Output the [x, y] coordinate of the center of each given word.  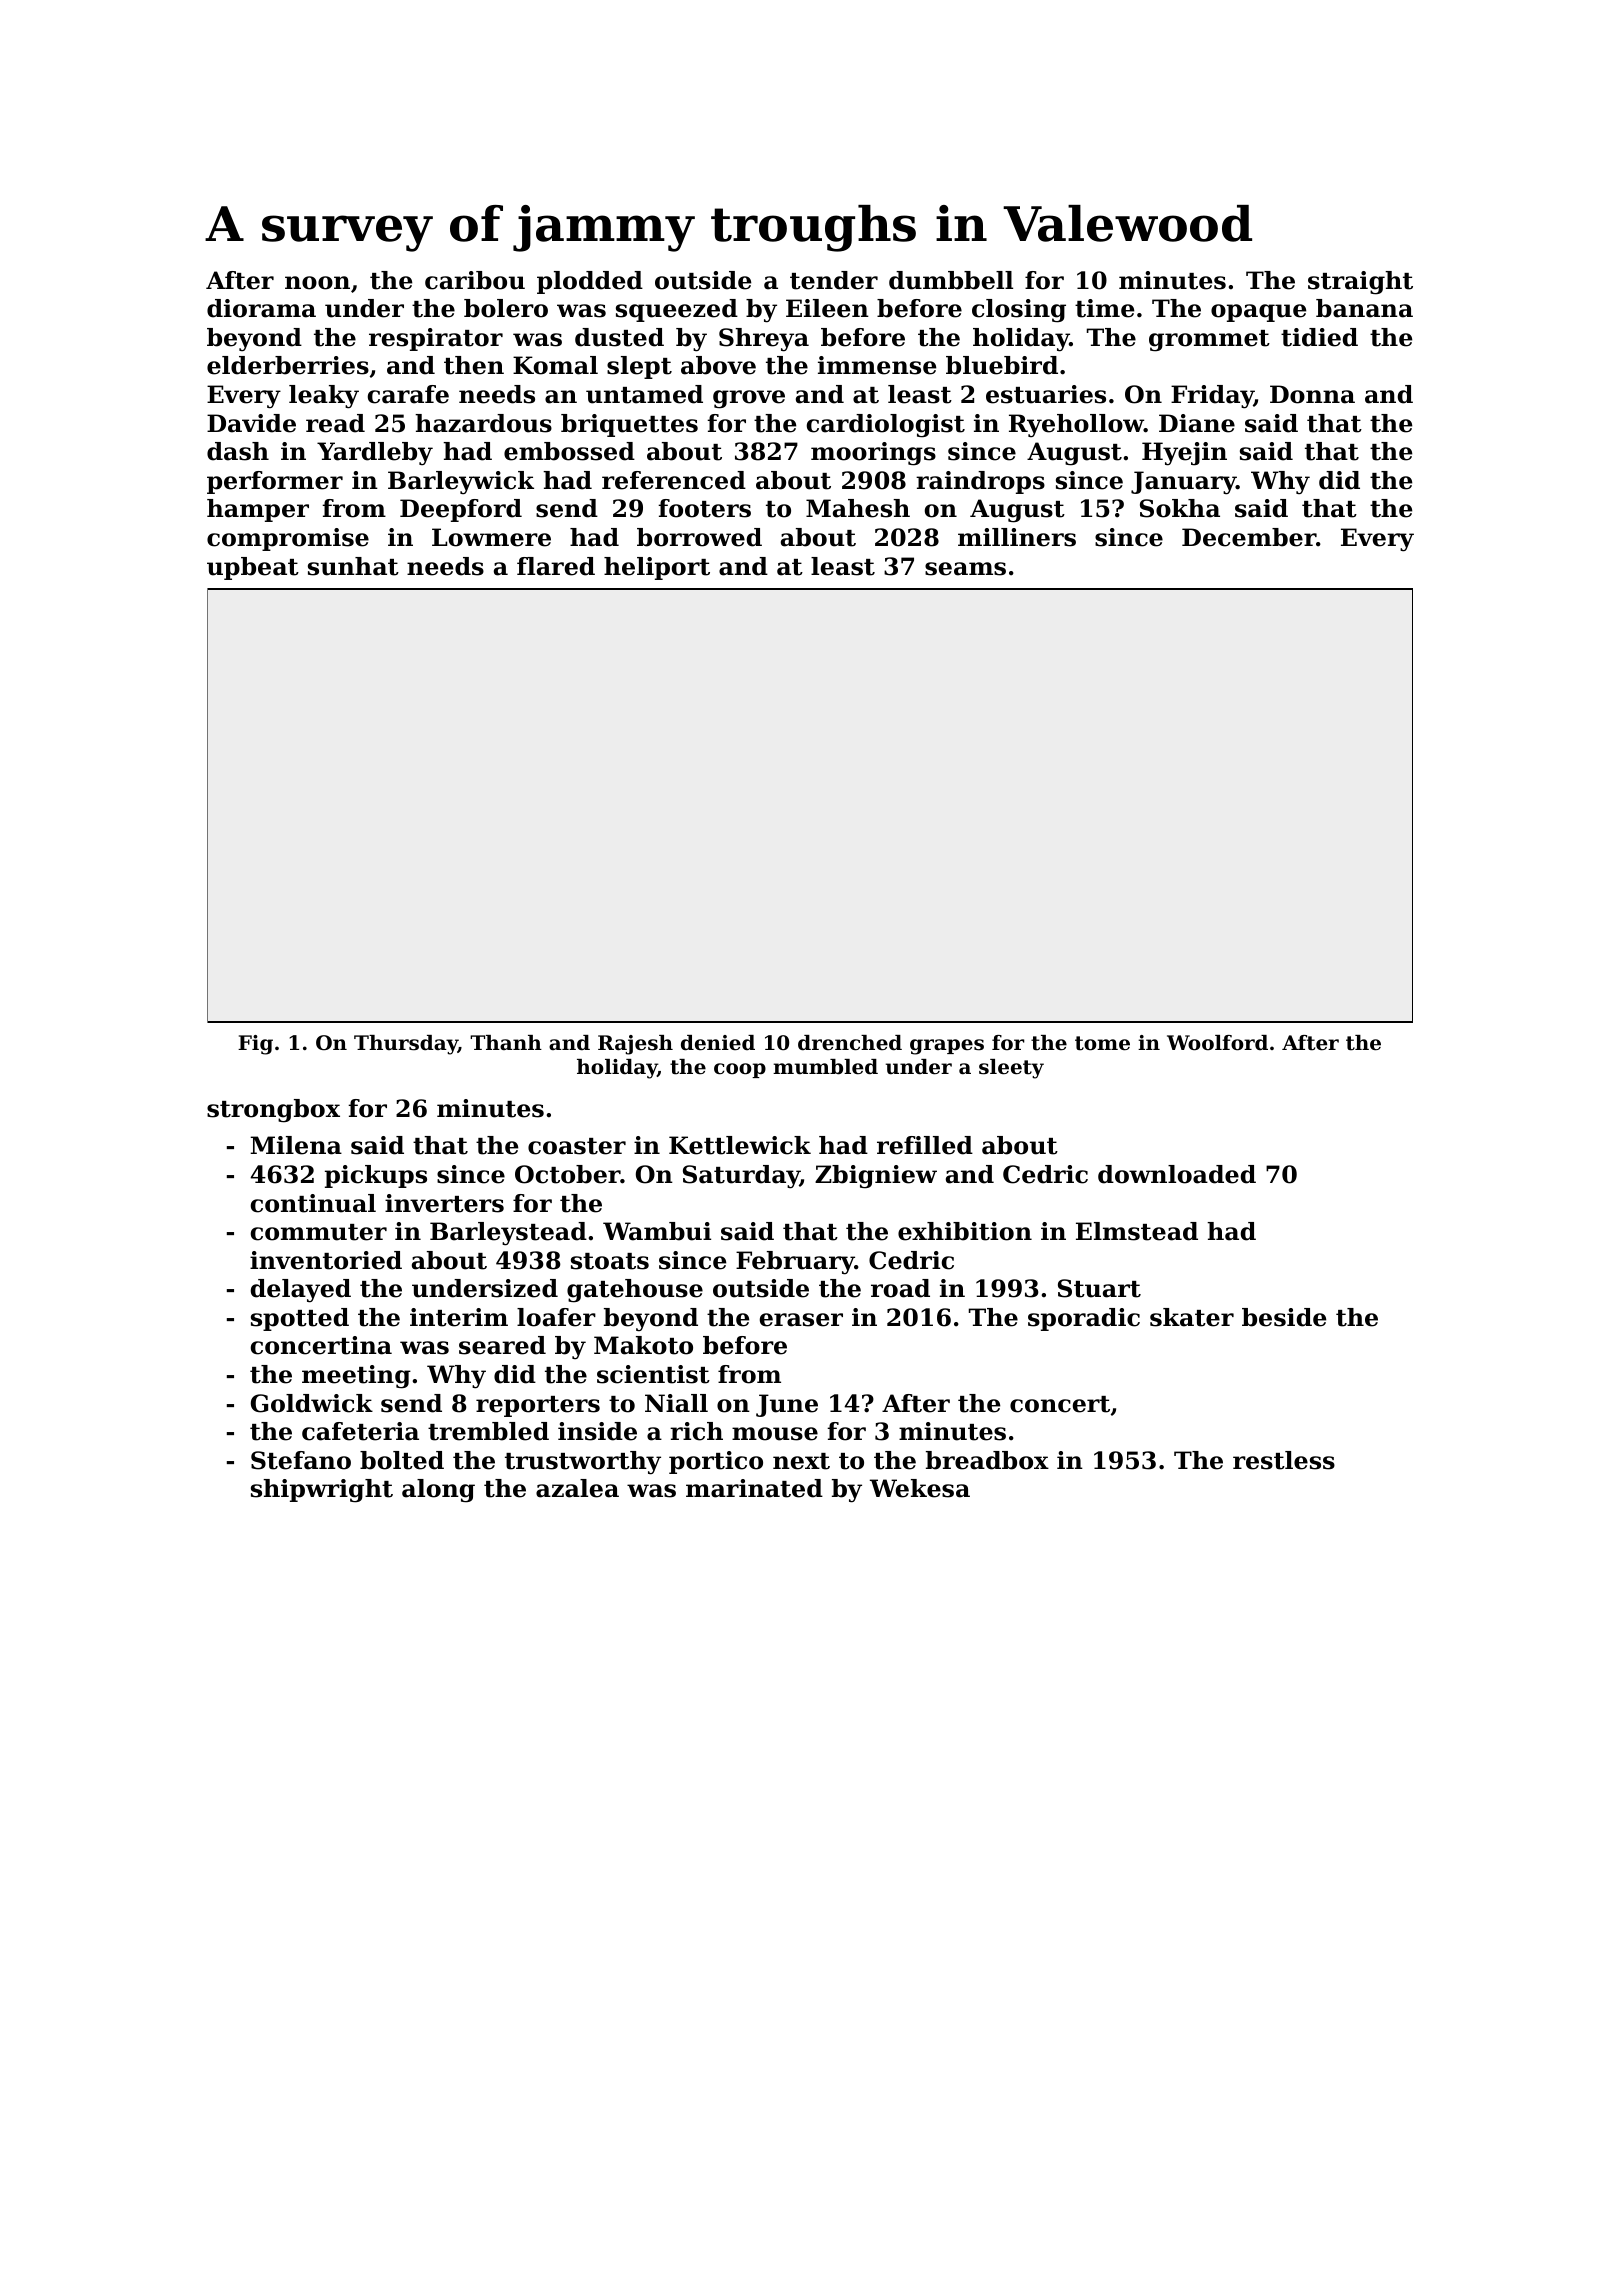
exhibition [965, 1231]
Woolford [1217, 1043]
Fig [255, 1045]
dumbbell [951, 280]
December [1249, 537]
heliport [657, 568]
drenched [850, 1043]
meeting [356, 1377]
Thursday [406, 1045]
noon [317, 283]
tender [834, 280]
